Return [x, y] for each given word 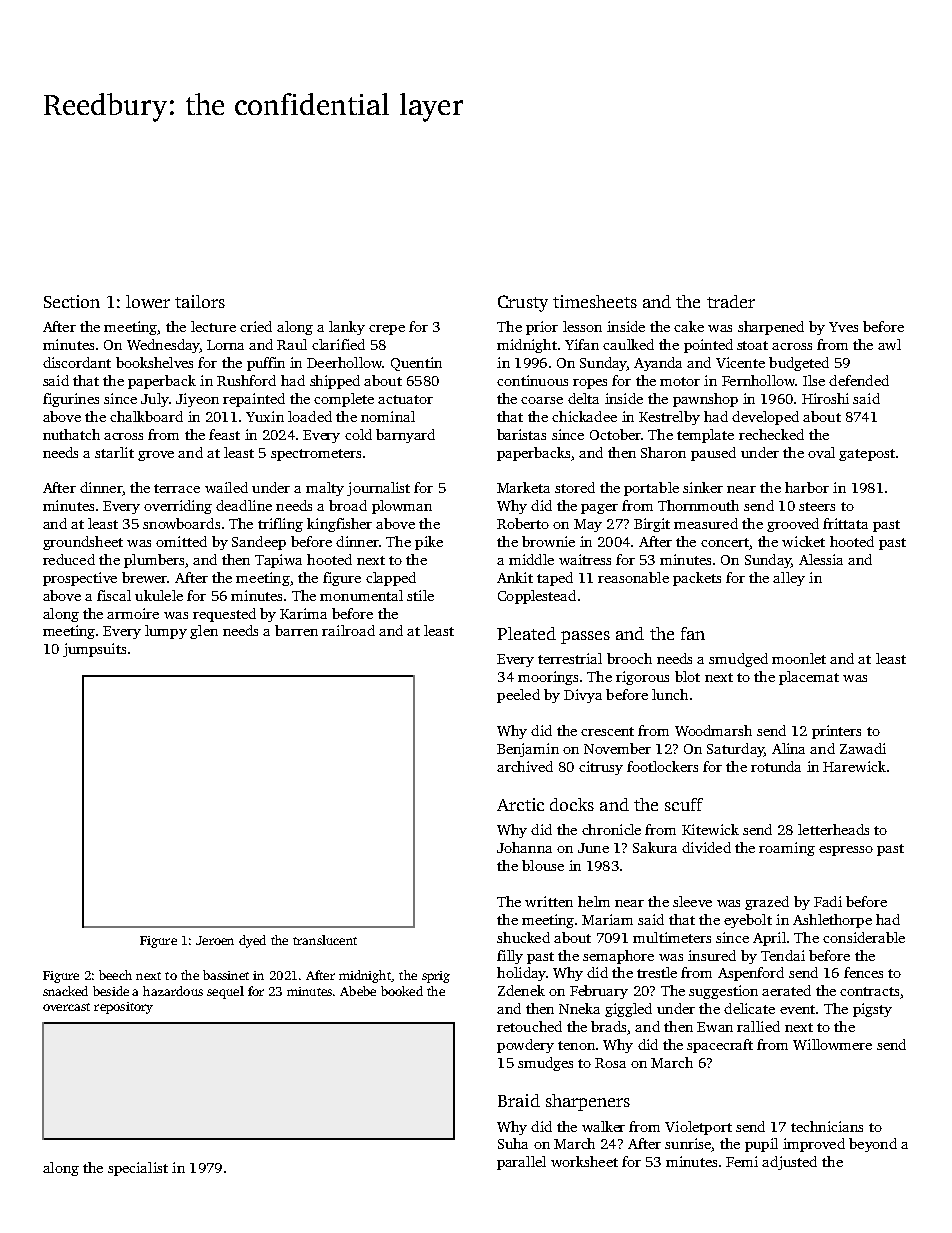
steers [817, 506]
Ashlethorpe [832, 921]
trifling [280, 525]
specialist [138, 1169]
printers [836, 732]
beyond [873, 1145]
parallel [521, 1163]
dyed [252, 941]
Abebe [358, 991]
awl [889, 344]
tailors [200, 301]
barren [296, 630]
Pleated [526, 633]
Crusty [523, 303]
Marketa [523, 487]
